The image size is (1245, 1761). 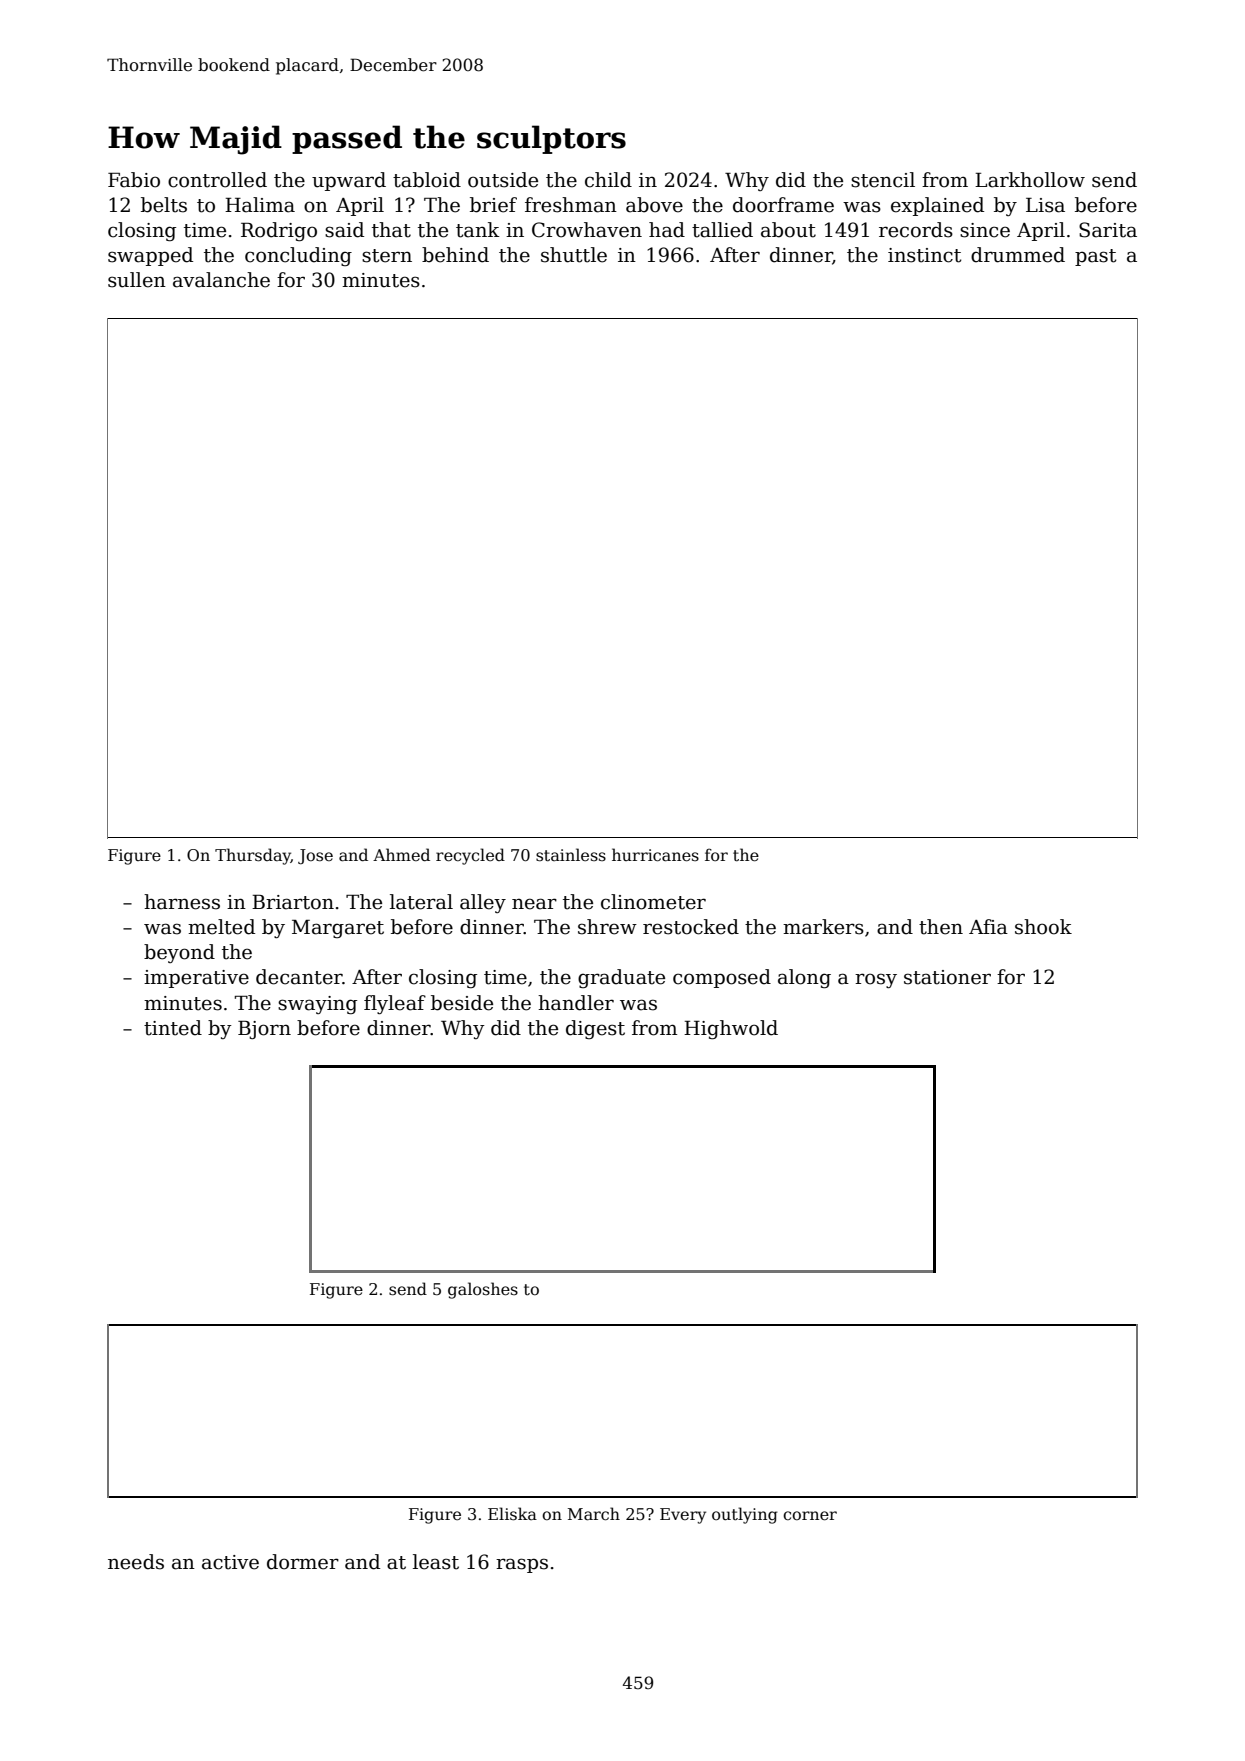 I want to click on then, so click(x=941, y=927).
